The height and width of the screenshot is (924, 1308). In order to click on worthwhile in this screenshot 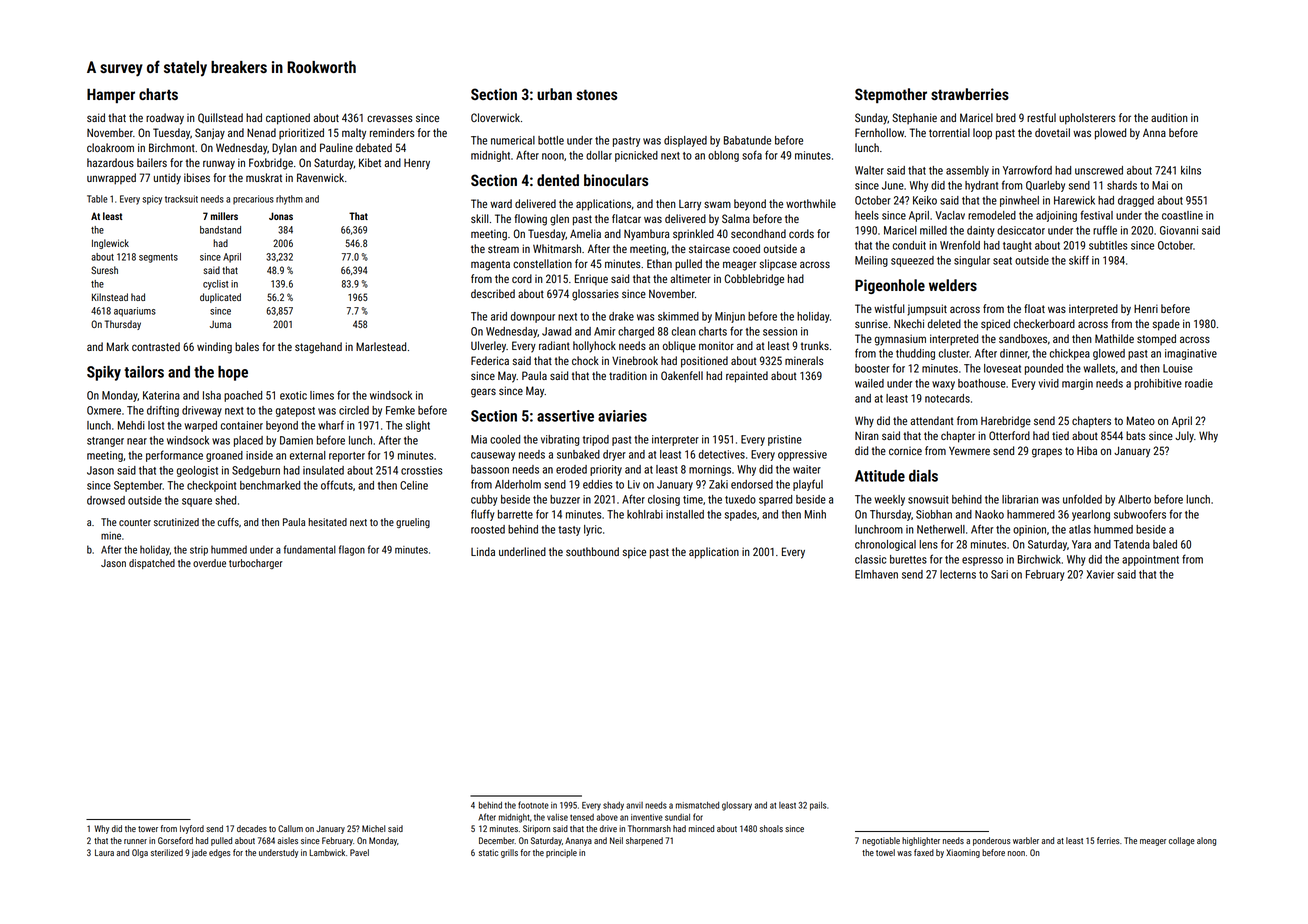, I will do `click(811, 203)`.
